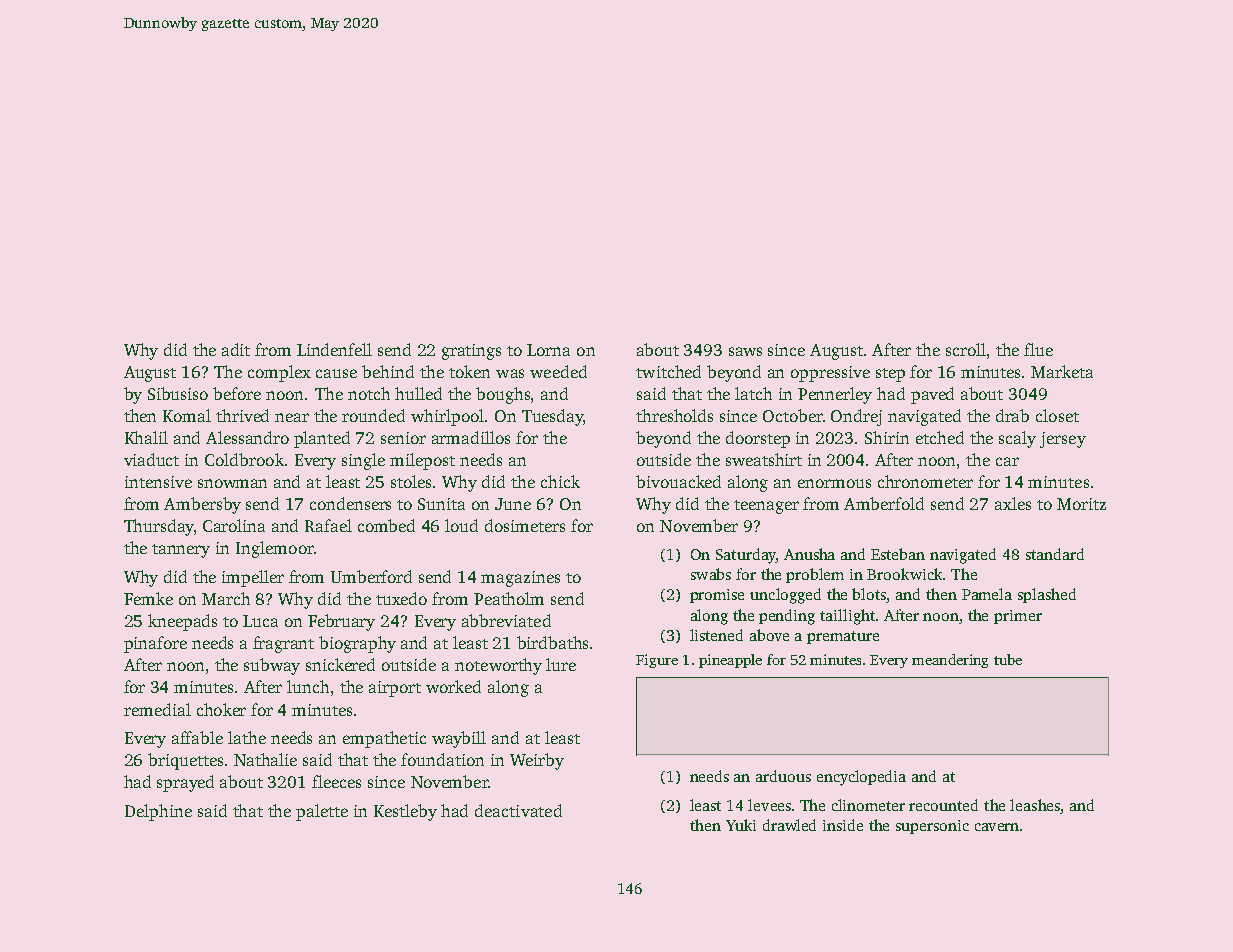 The width and height of the screenshot is (1233, 952). Describe the element at coordinates (730, 661) in the screenshot. I see `pineapple` at that location.
